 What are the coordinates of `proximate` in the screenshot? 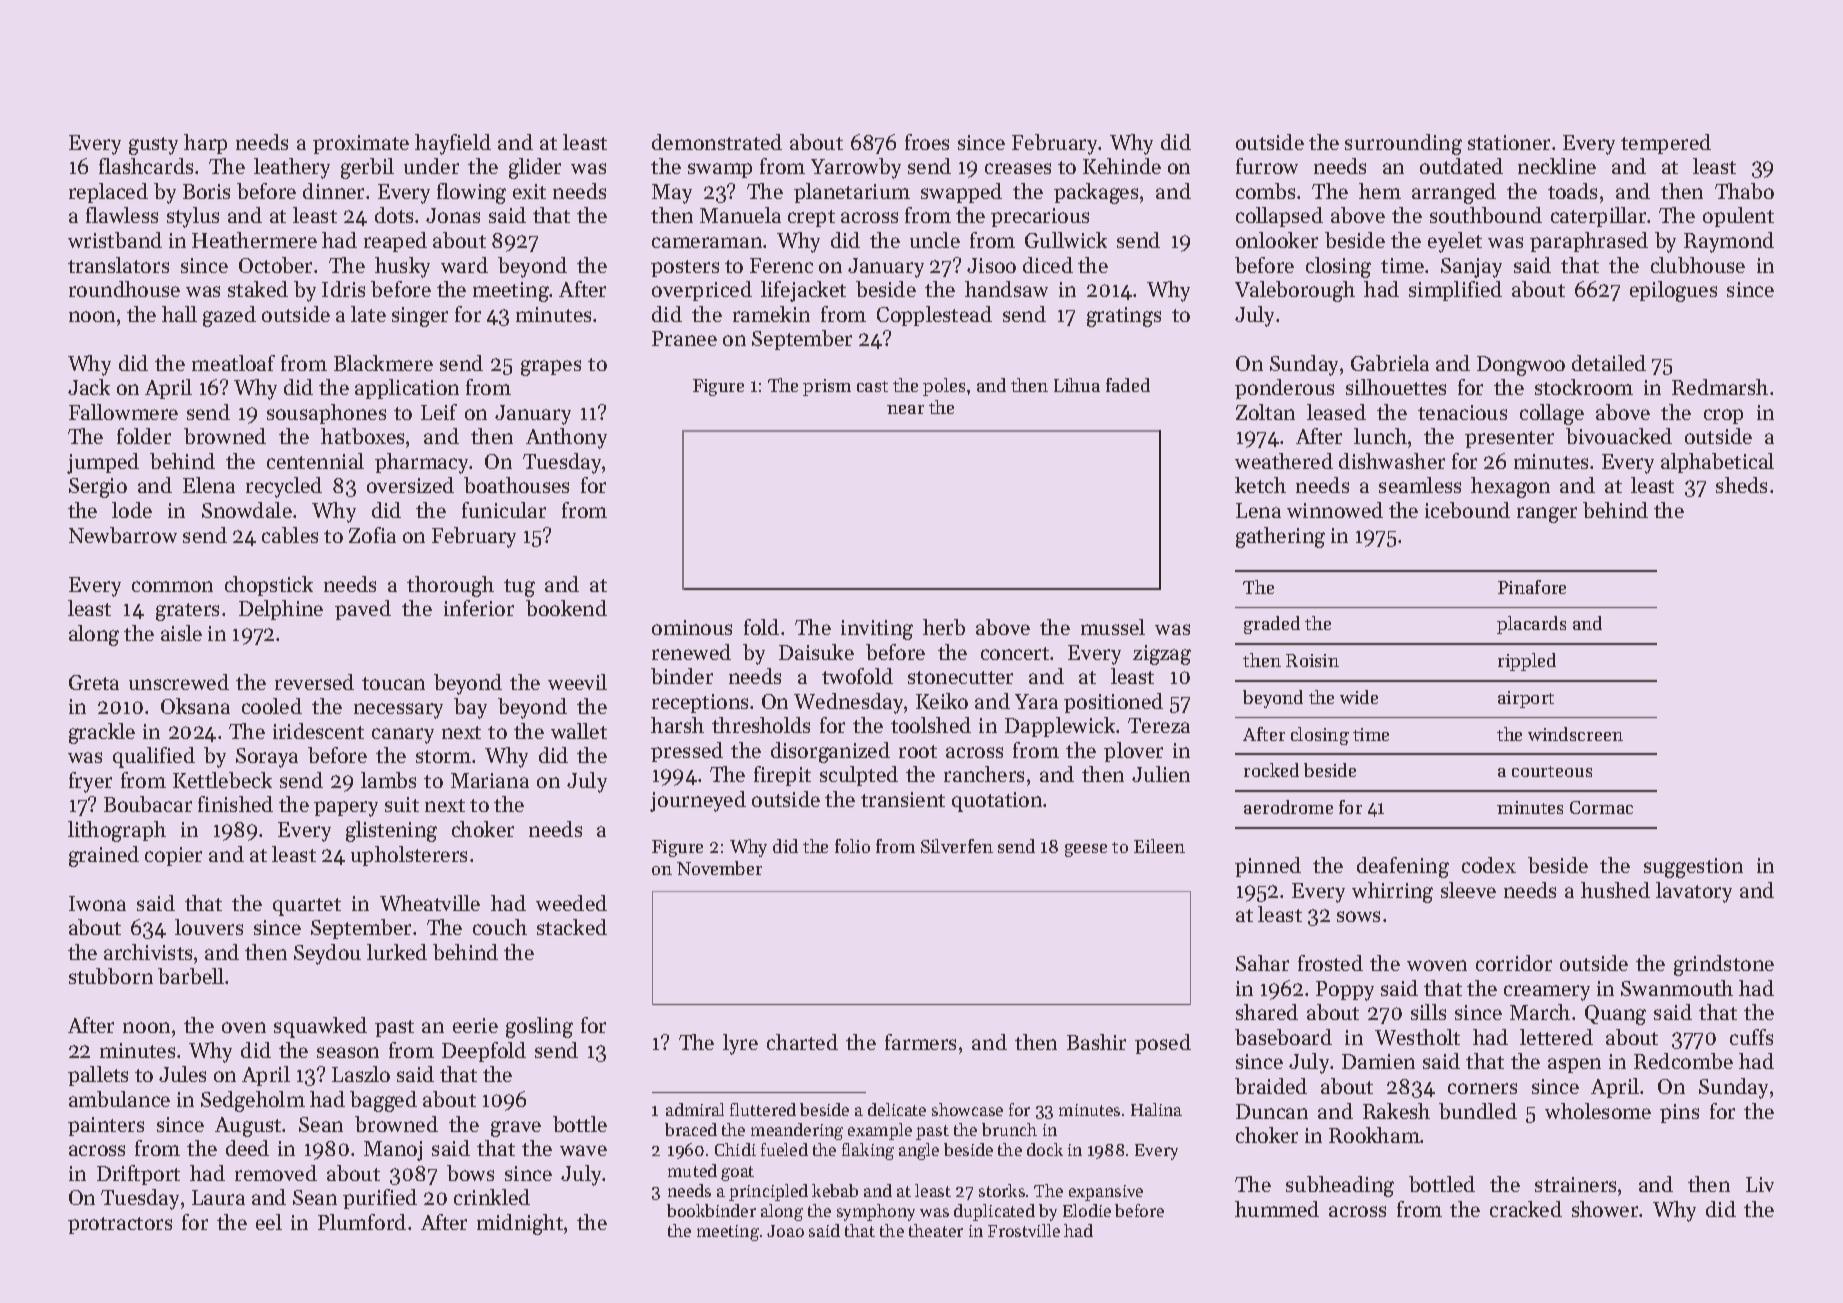 It's located at (361, 144).
